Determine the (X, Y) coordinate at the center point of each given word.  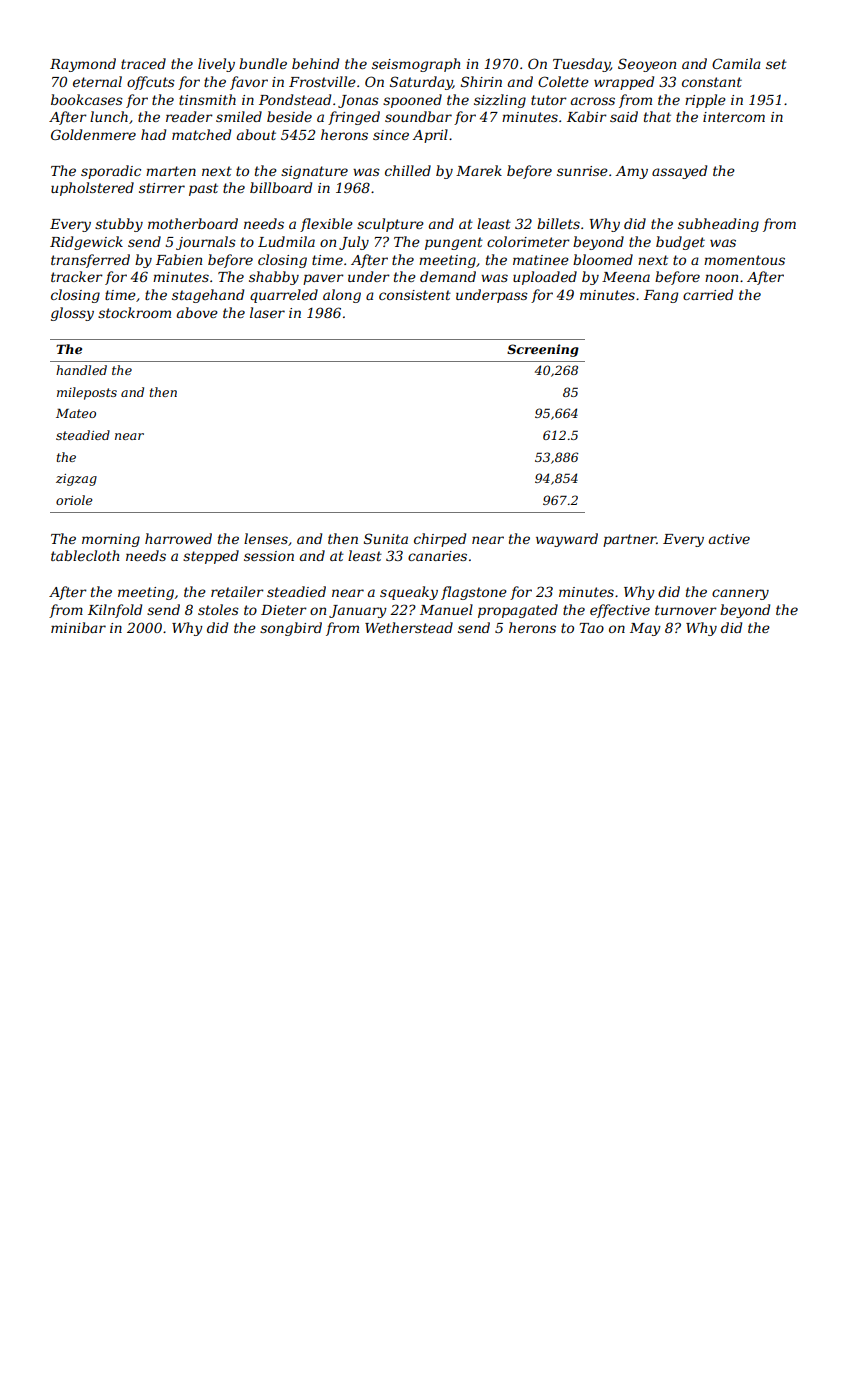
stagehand (208, 296)
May (645, 629)
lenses (266, 538)
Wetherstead (409, 627)
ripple (705, 101)
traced (143, 63)
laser (267, 312)
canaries (437, 556)
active (729, 539)
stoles (218, 609)
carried (708, 294)
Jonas (358, 101)
